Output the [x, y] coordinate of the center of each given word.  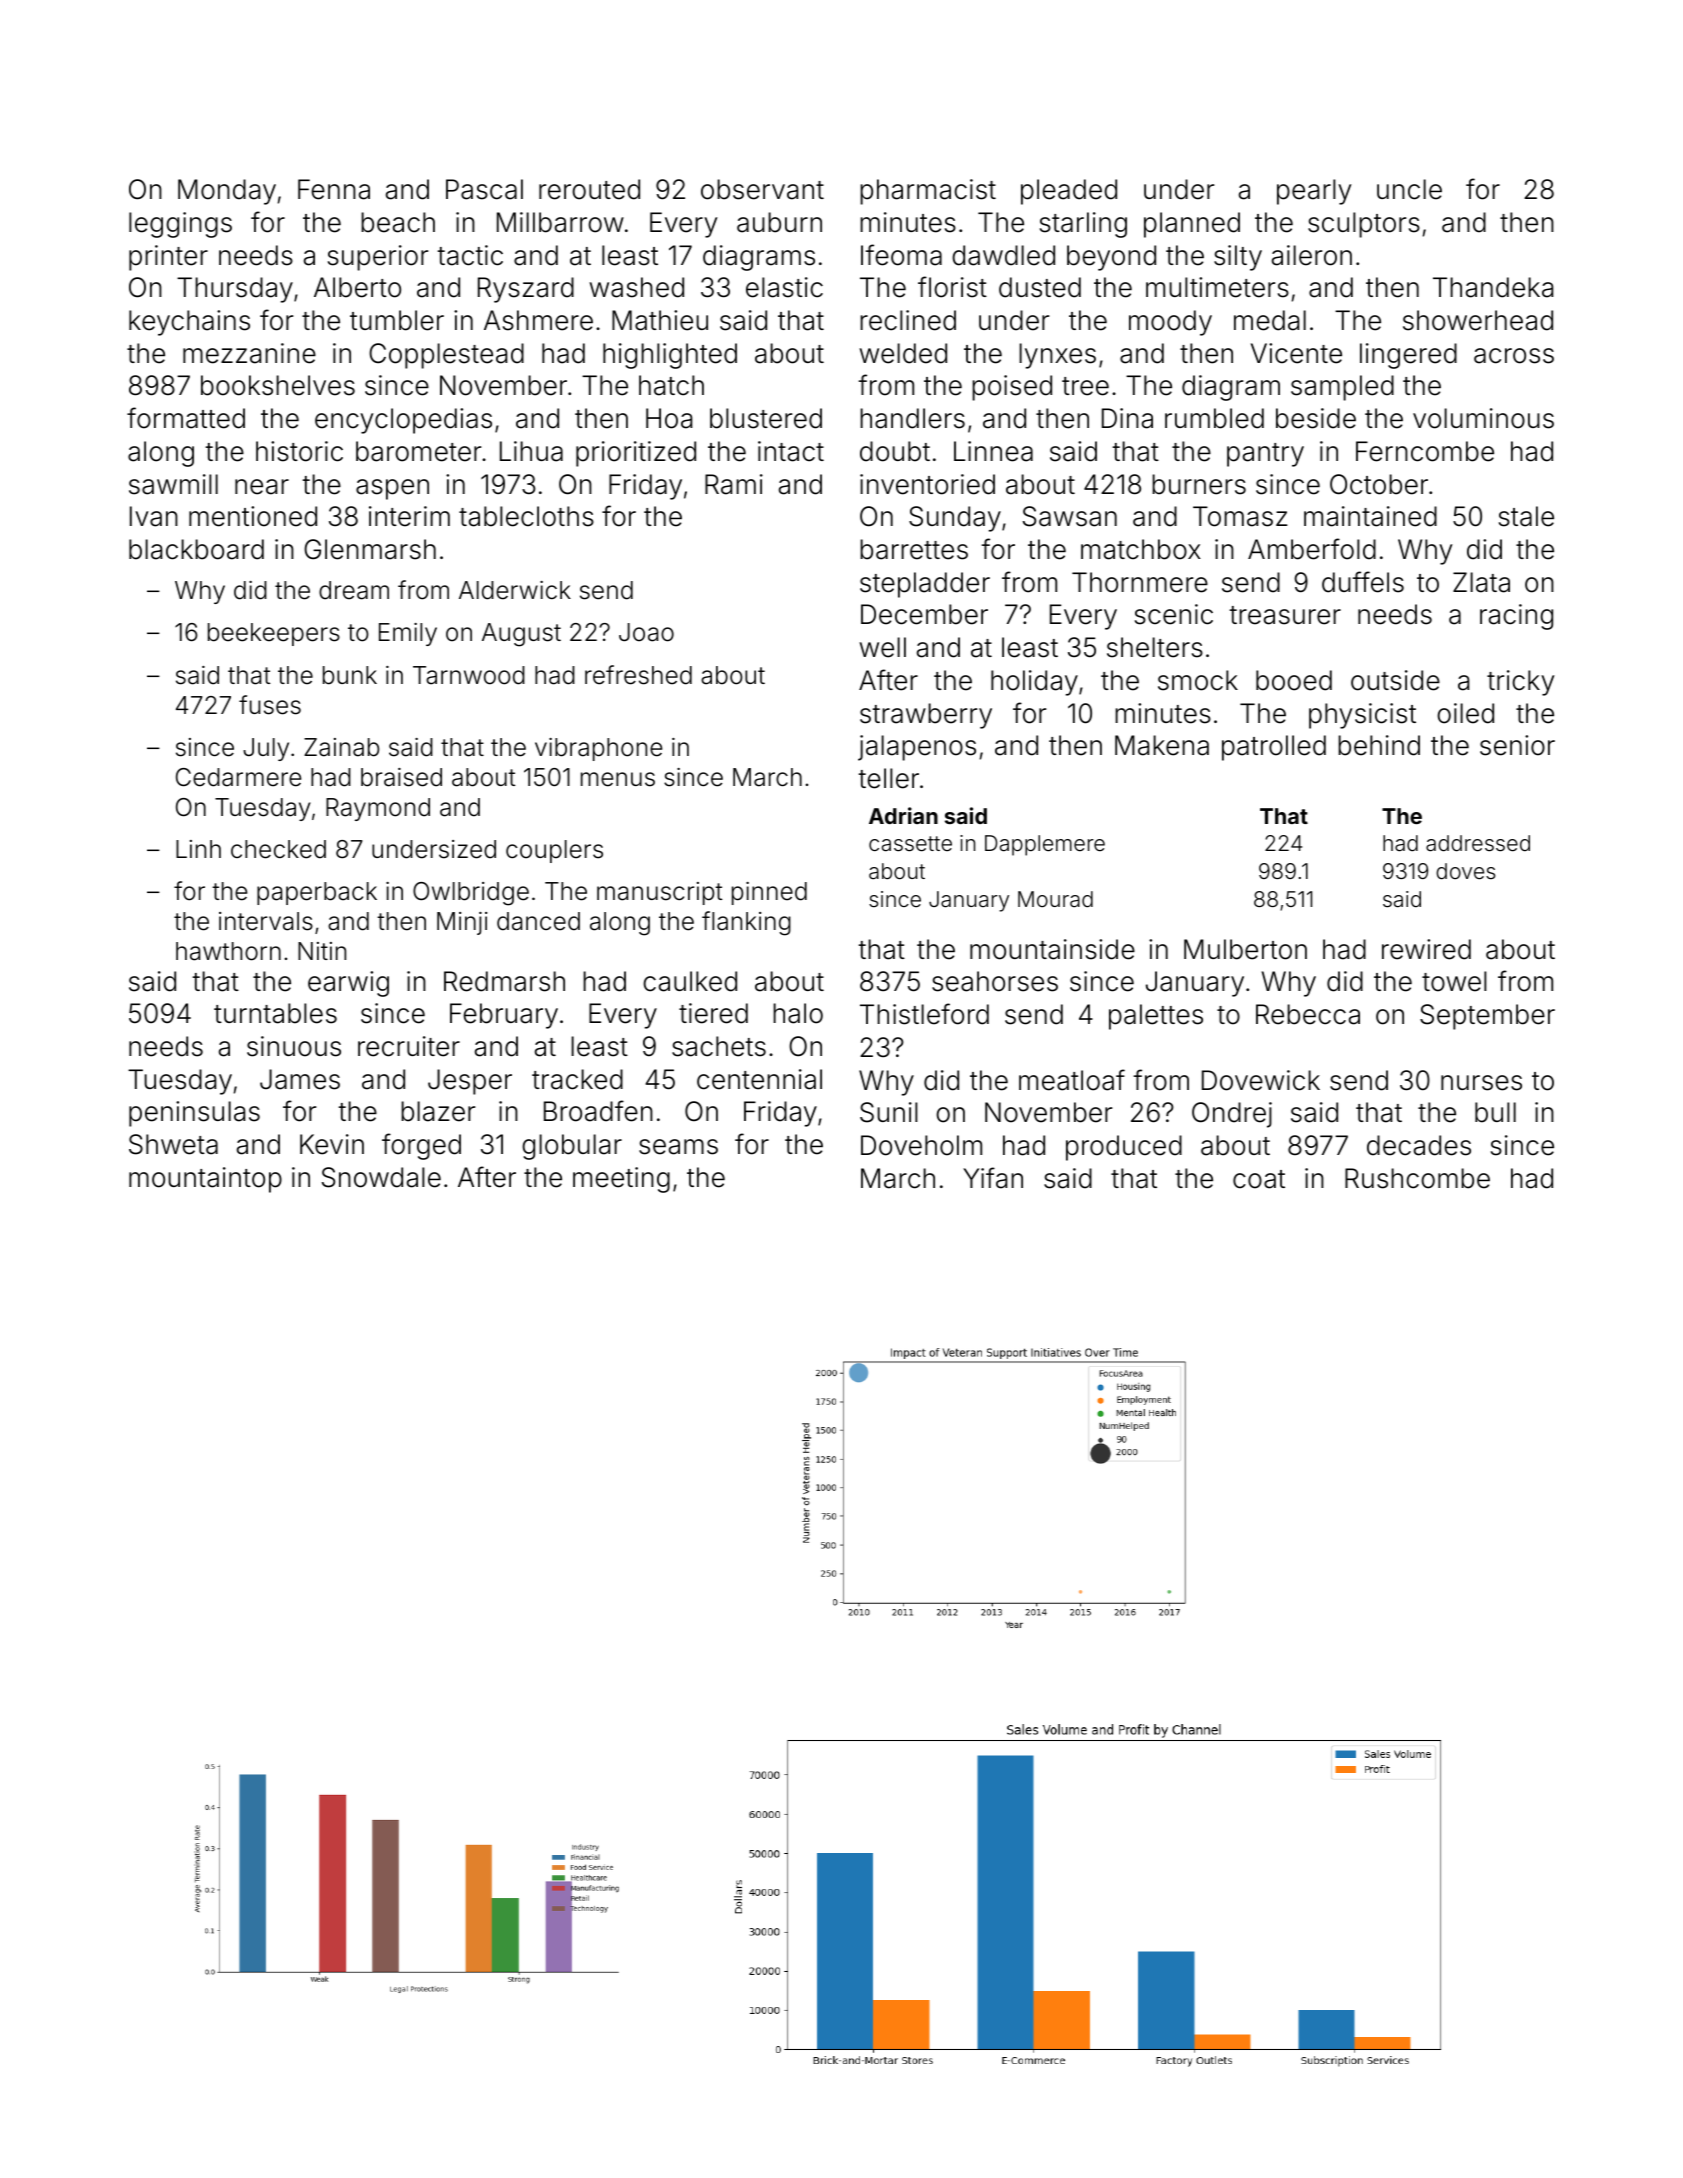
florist [952, 287]
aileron [1312, 255]
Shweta [173, 1144]
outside [1395, 680]
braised [401, 777]
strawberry [926, 716]
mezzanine [249, 353]
